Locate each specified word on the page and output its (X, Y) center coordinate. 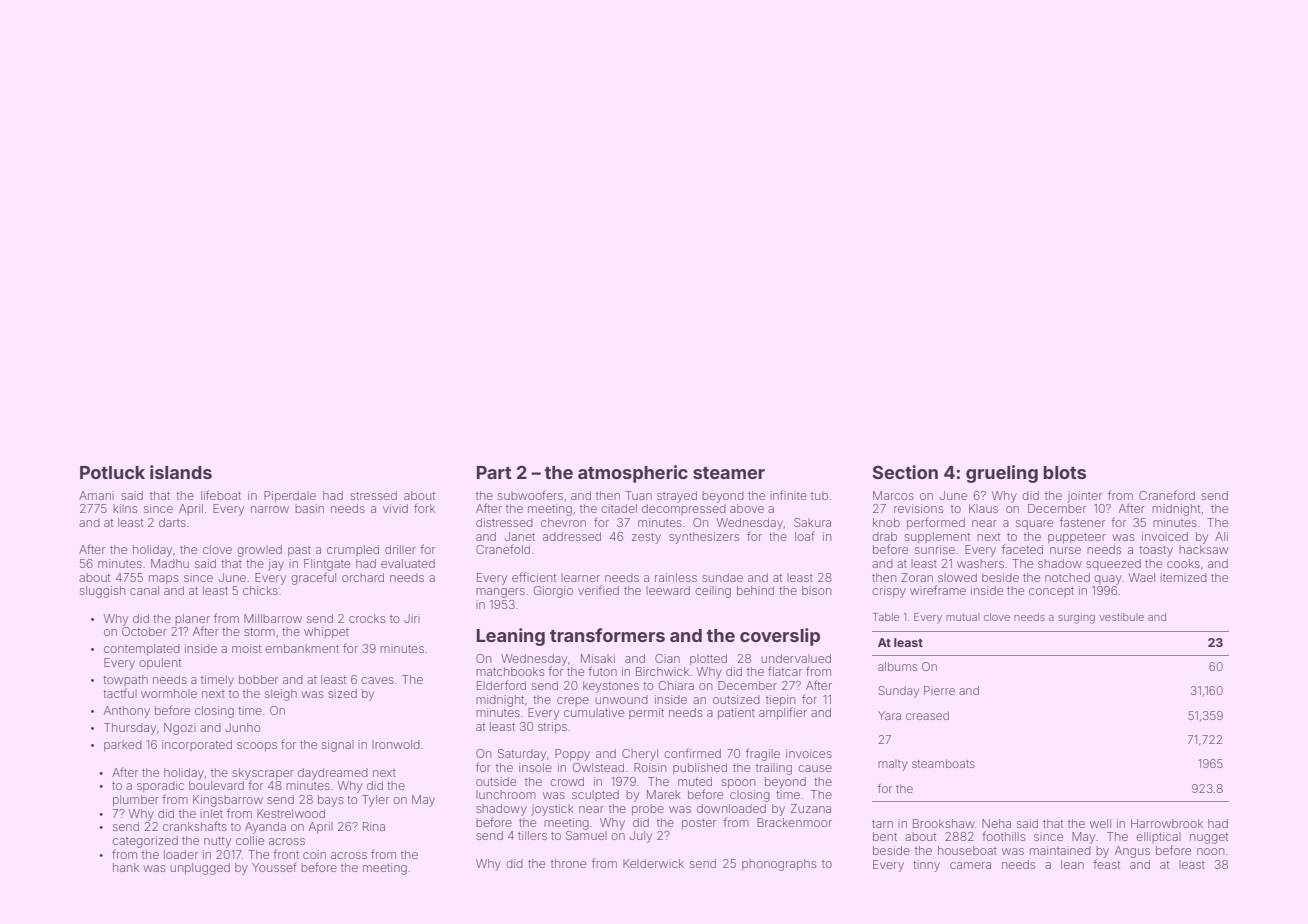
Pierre (939, 690)
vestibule (1121, 617)
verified (598, 590)
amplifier (783, 713)
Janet (520, 536)
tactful (120, 693)
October (144, 631)
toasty (1156, 551)
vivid (395, 508)
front (286, 854)
